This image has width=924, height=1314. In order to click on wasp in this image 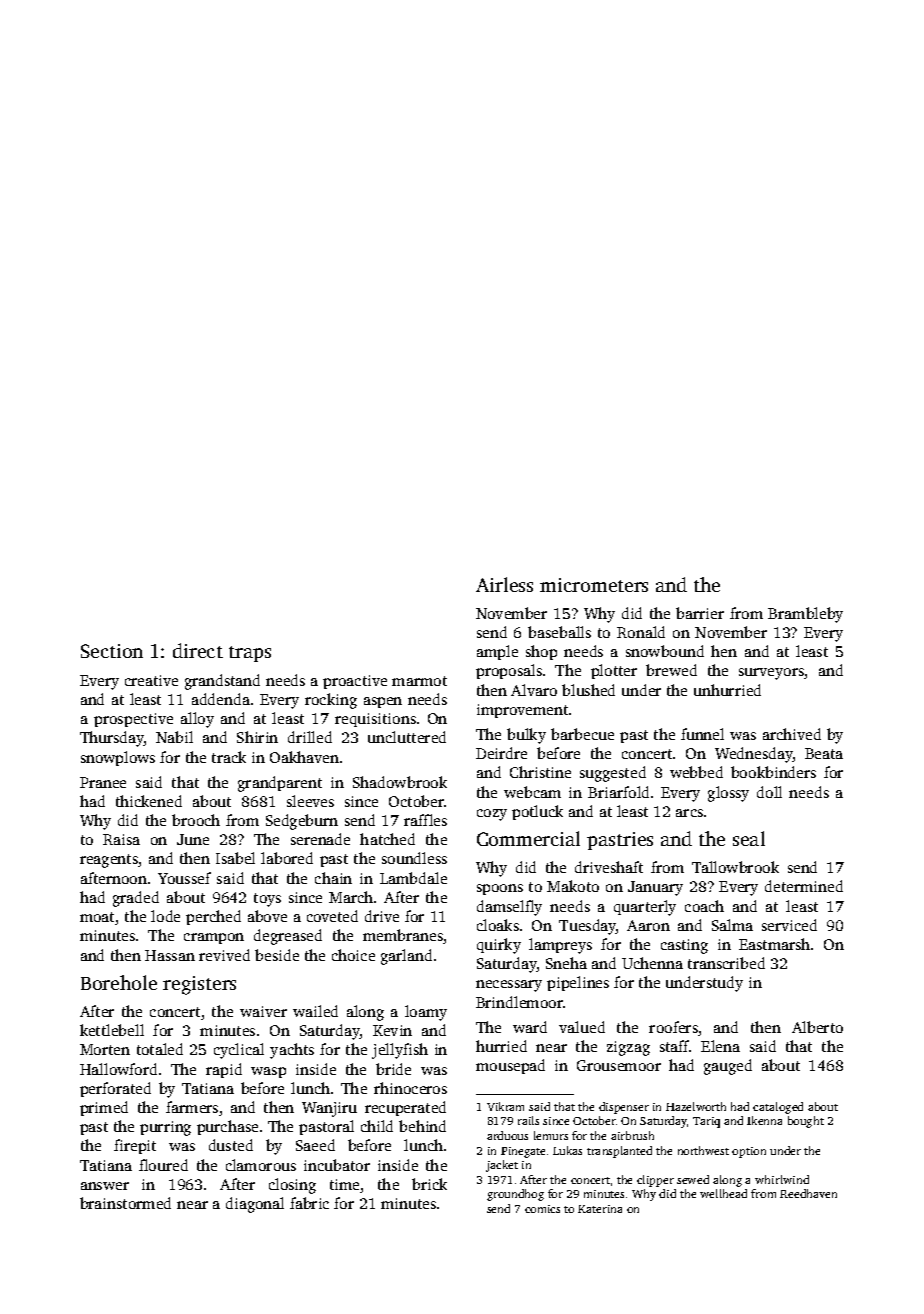, I will do `click(268, 1072)`.
